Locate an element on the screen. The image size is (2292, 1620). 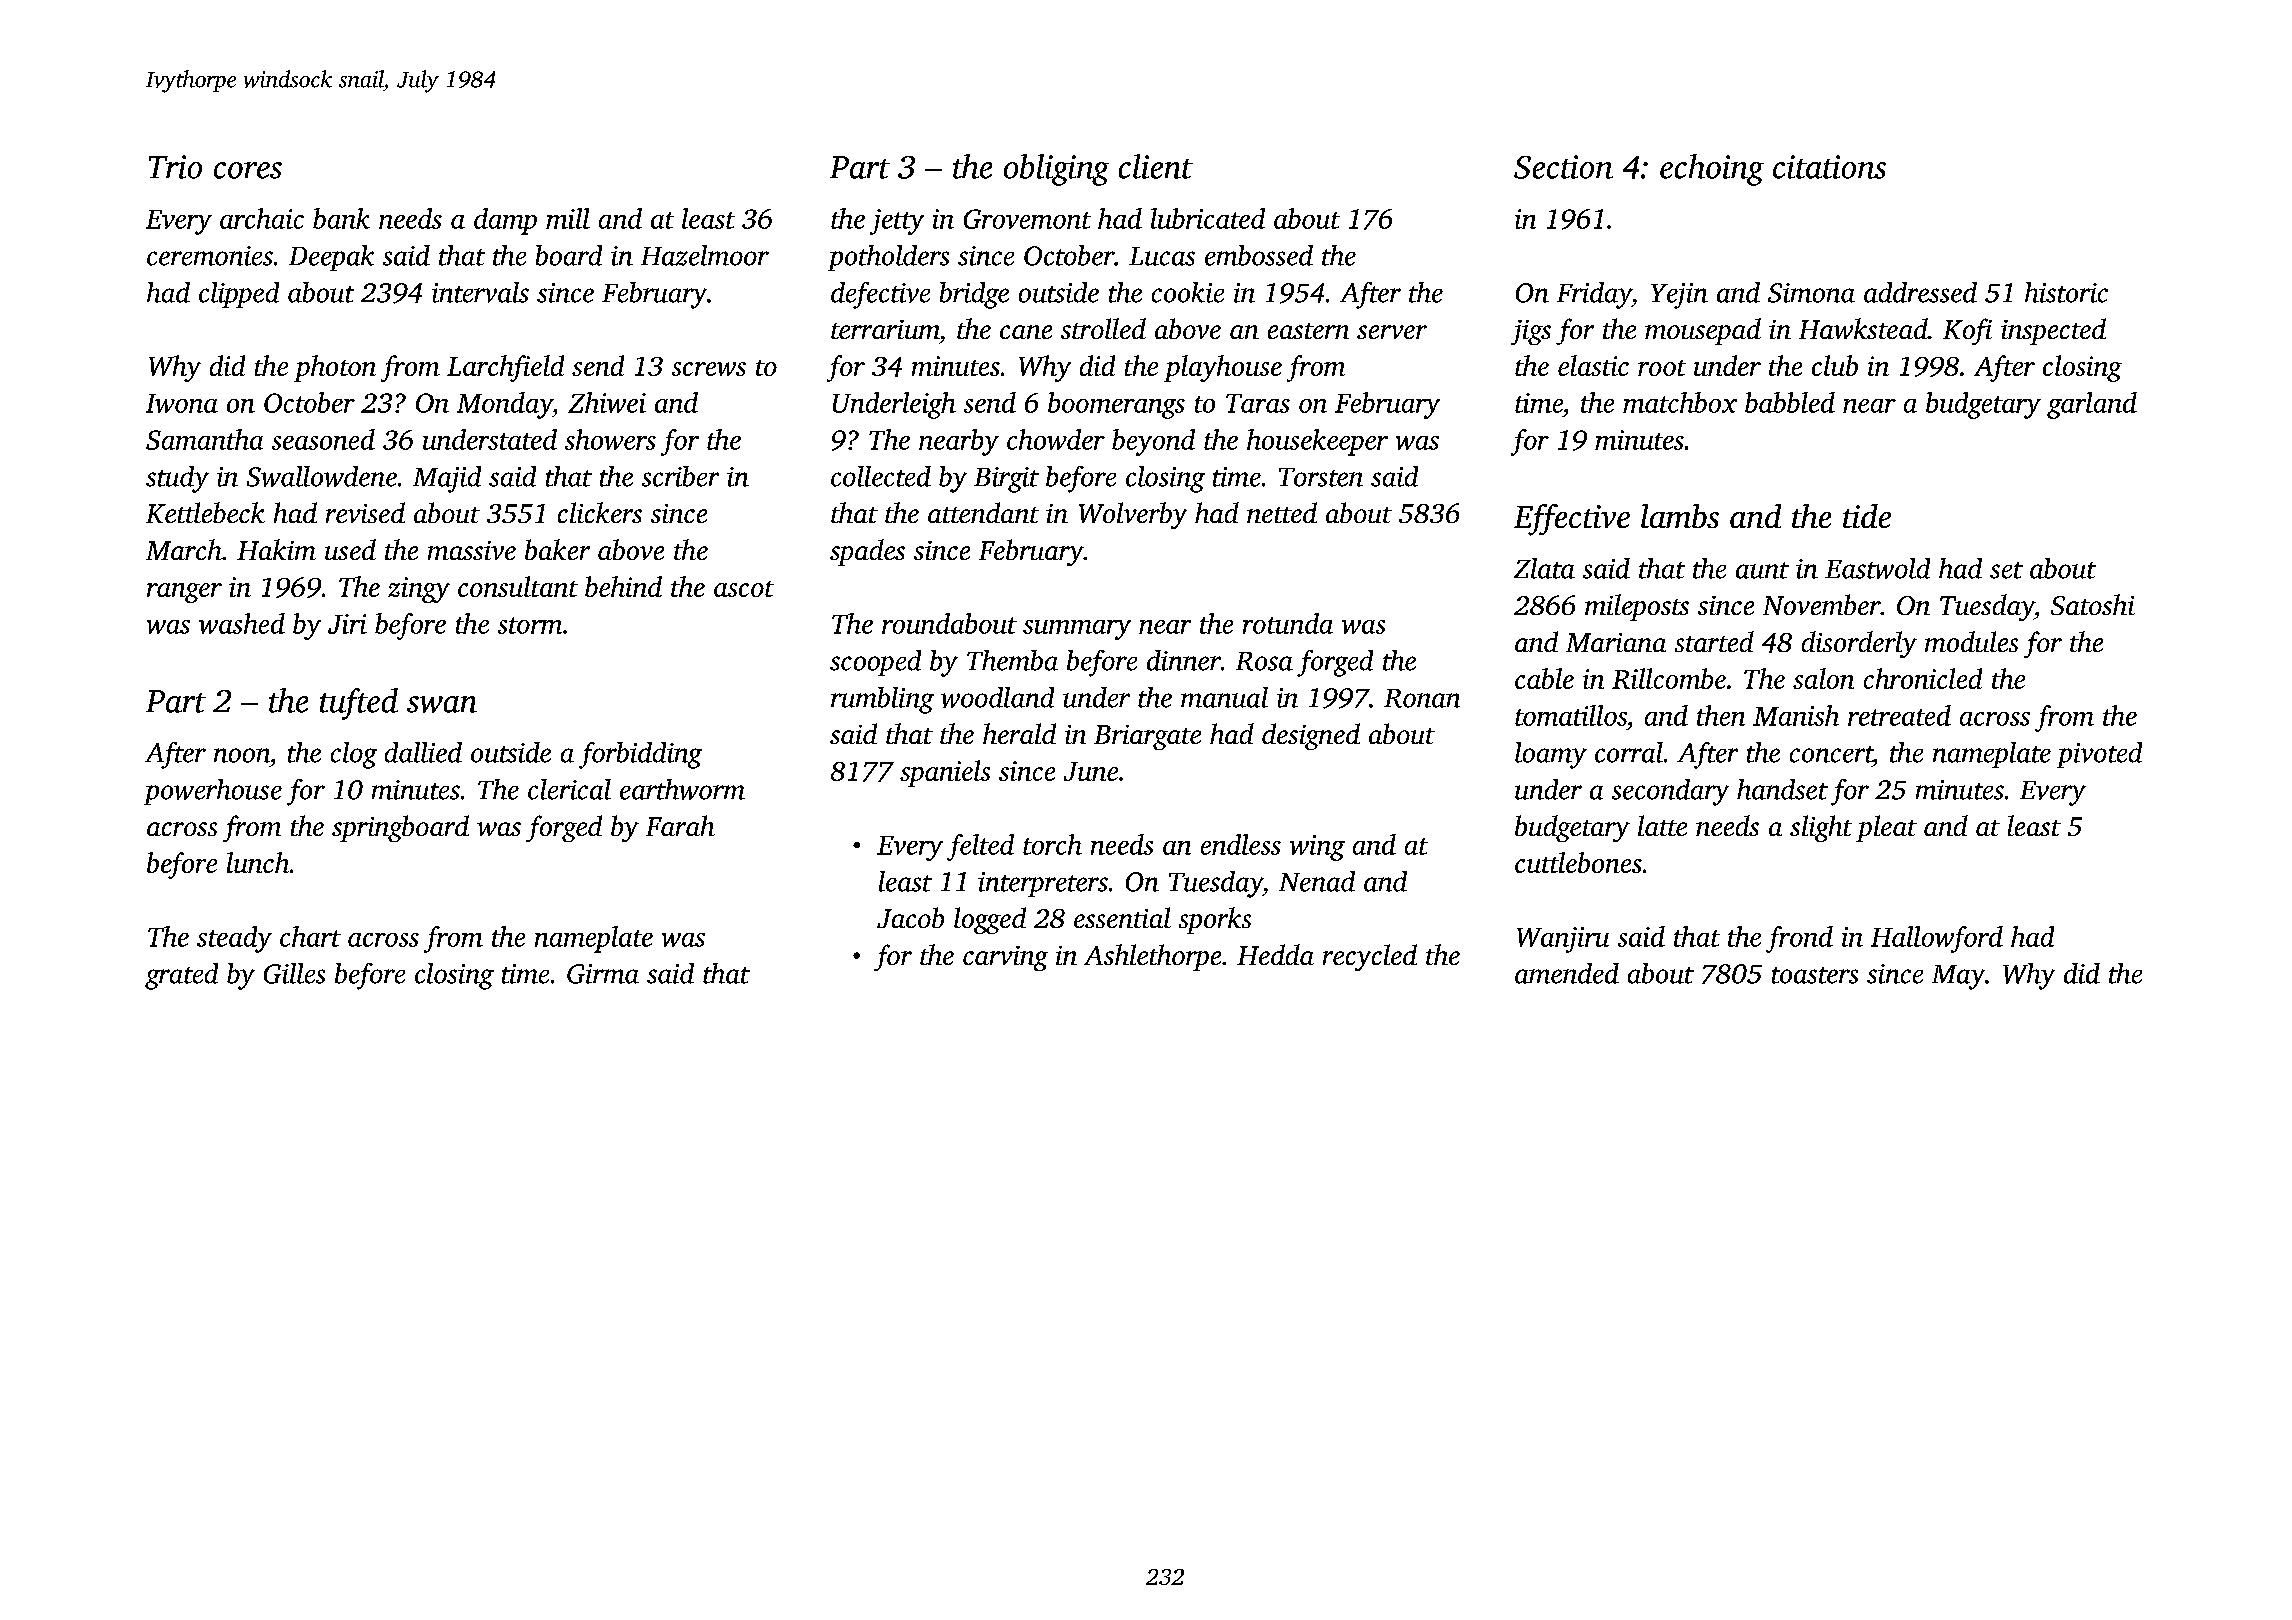
client is located at coordinates (1156, 166).
